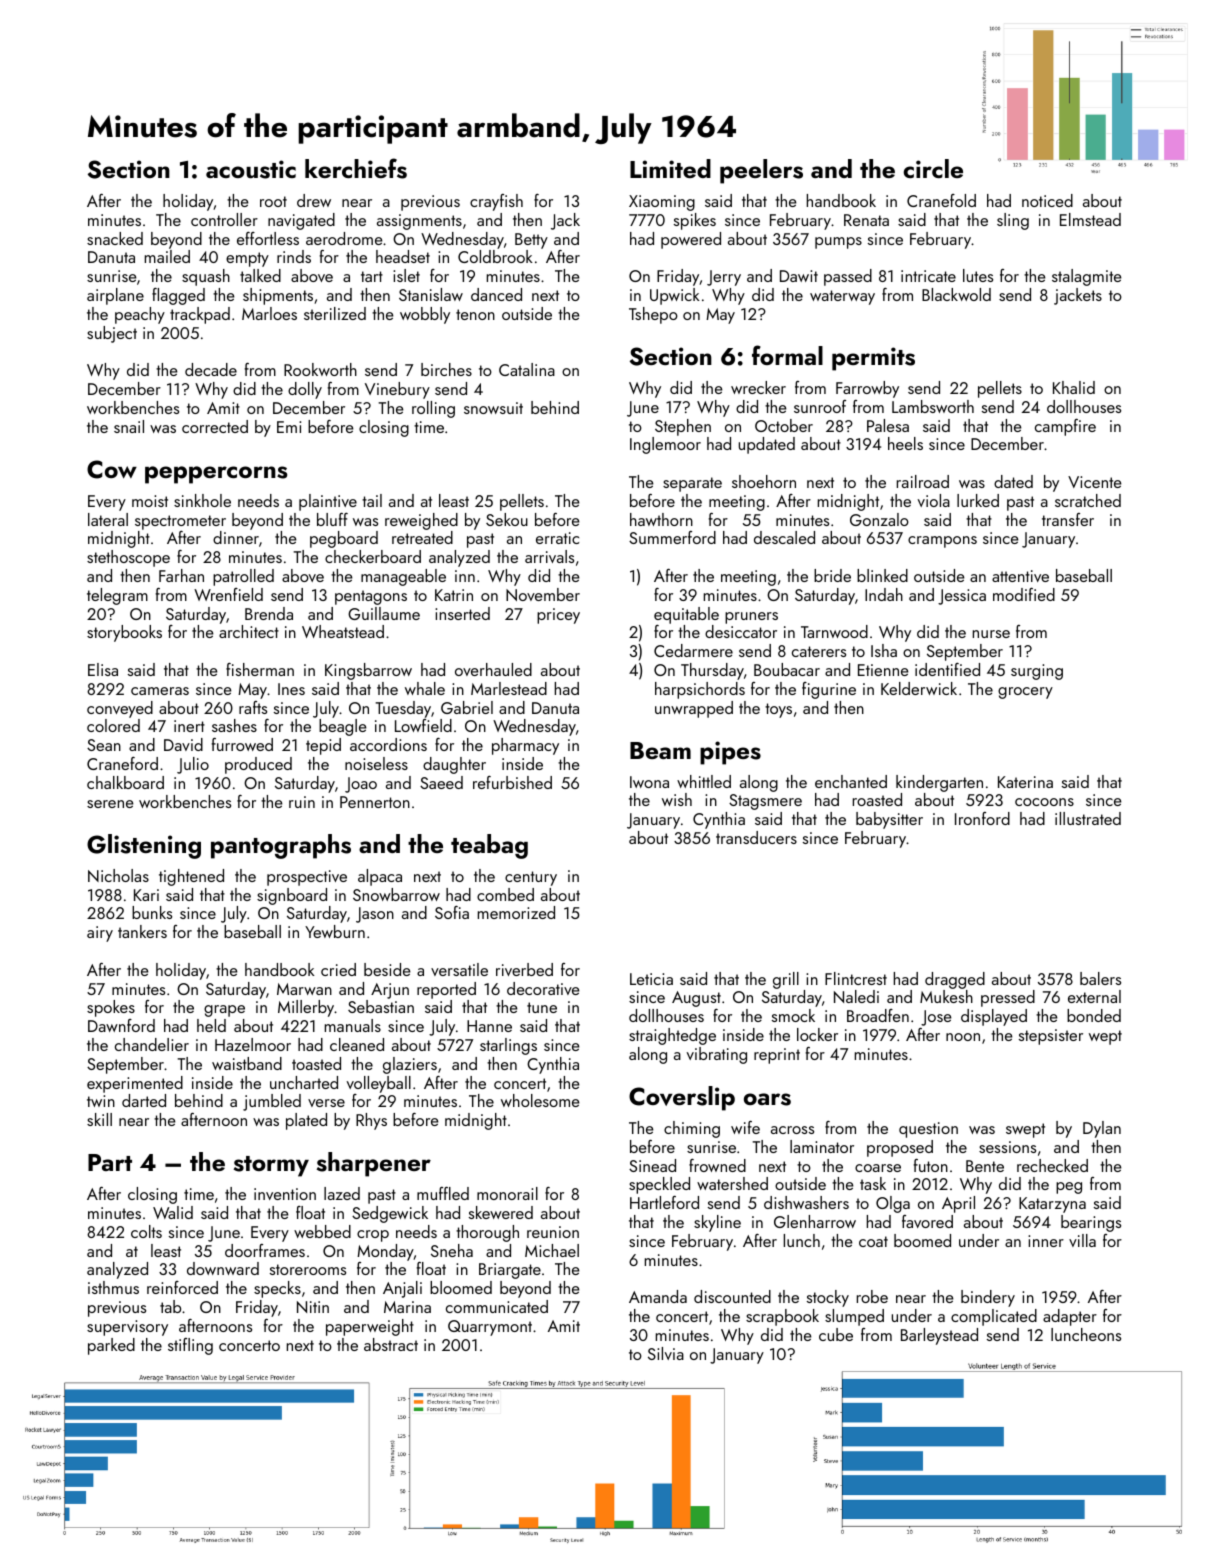 This image has width=1209, height=1565. What do you see at coordinates (694, 709) in the image?
I see `unwrapped` at bounding box center [694, 709].
